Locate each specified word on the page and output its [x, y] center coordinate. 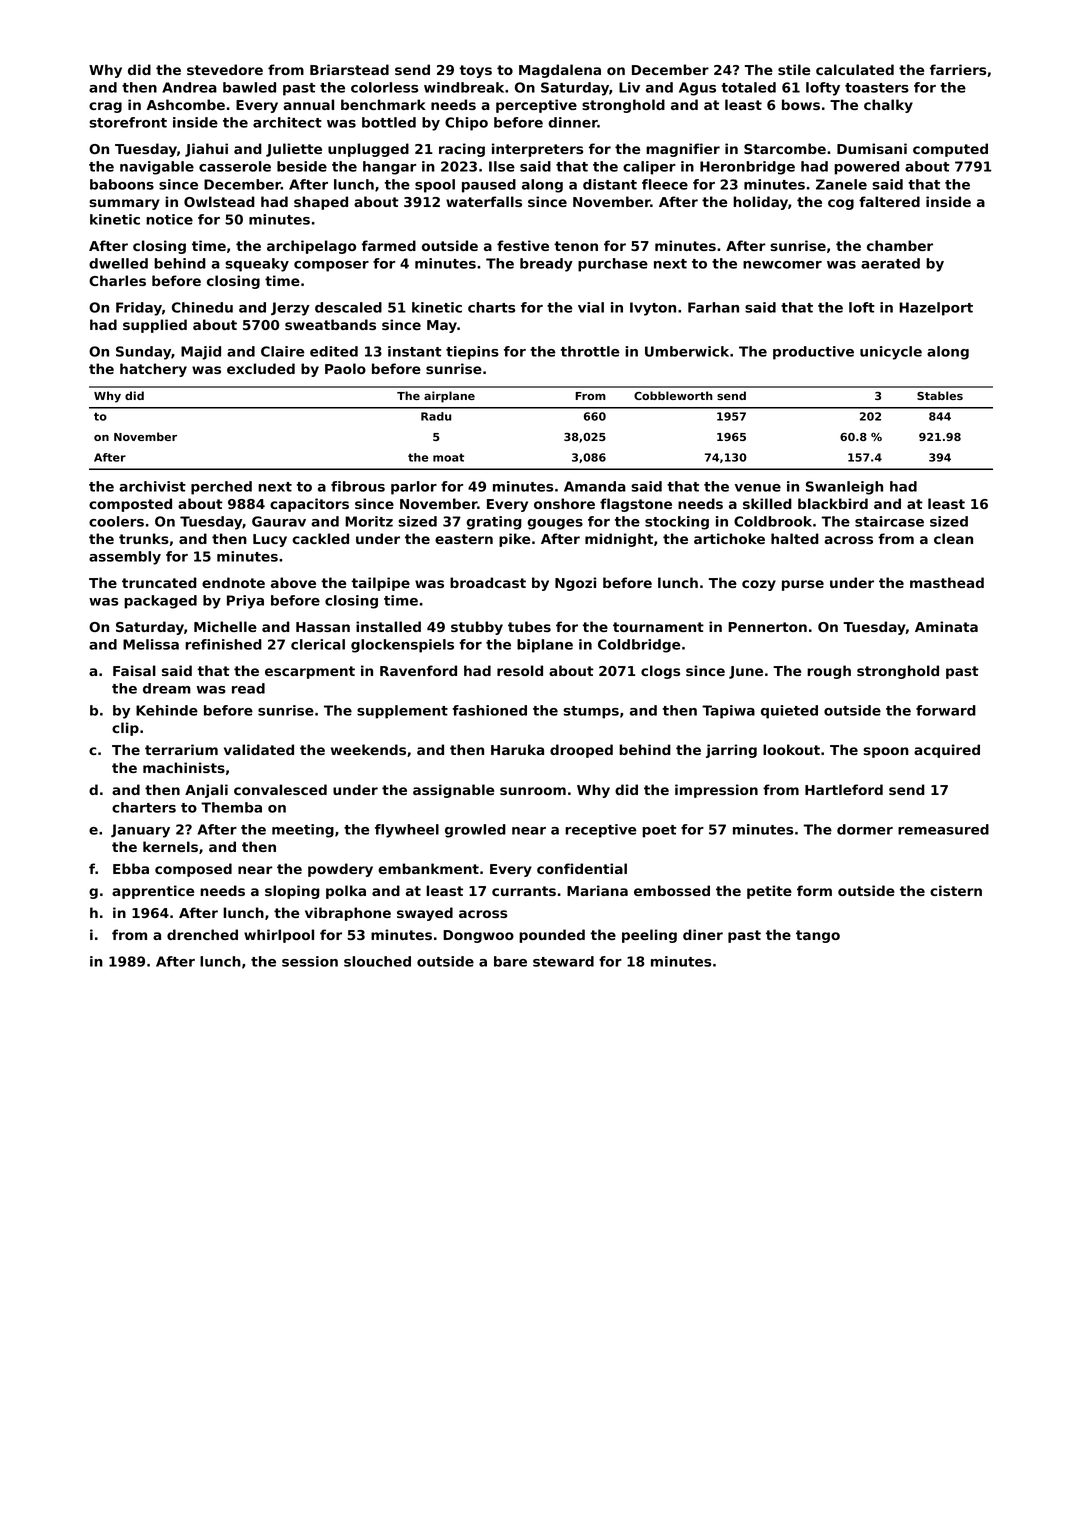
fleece [665, 184]
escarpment [310, 672]
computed [950, 150]
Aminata [946, 626]
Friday [139, 309]
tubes [529, 626]
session [310, 961]
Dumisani [872, 148]
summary [124, 204]
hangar [389, 168]
